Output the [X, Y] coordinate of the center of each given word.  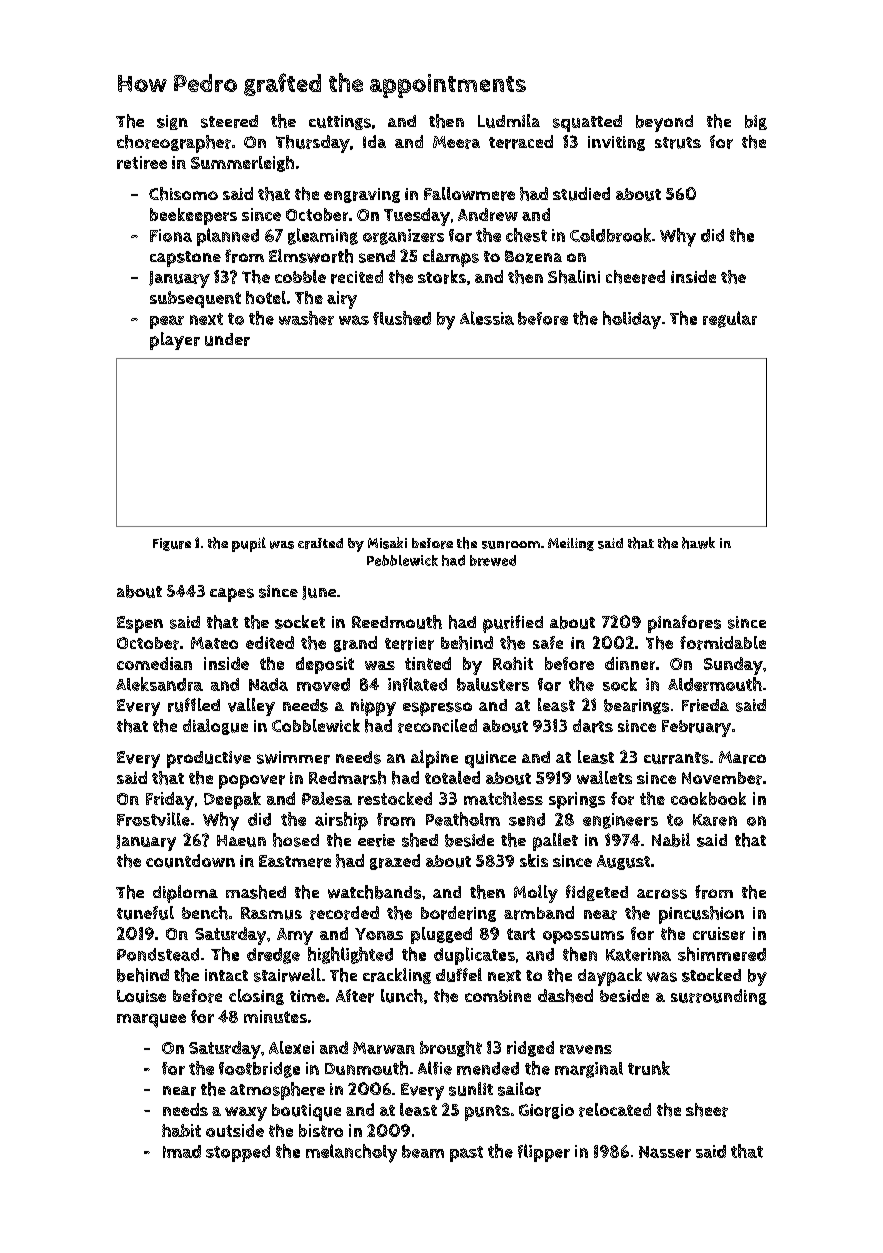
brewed [493, 560]
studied [581, 194]
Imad [182, 1151]
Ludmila [509, 121]
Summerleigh [242, 164]
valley [251, 707]
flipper [544, 1153]
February [696, 728]
